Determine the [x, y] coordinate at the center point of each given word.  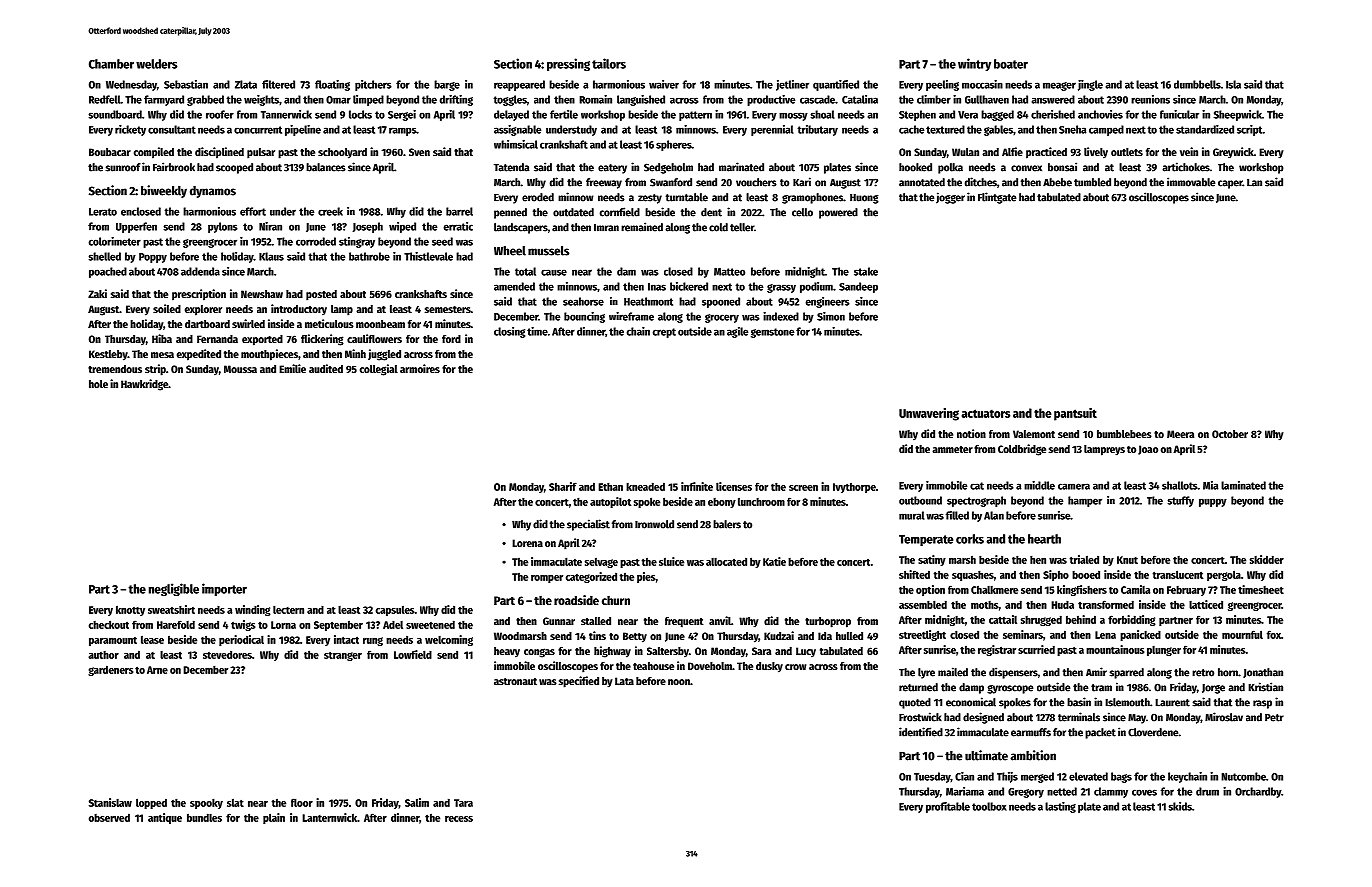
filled [957, 515]
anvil [720, 620]
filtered [278, 84]
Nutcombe [1243, 776]
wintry [974, 64]
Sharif [563, 486]
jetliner [792, 85]
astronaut [515, 681]
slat [235, 803]
